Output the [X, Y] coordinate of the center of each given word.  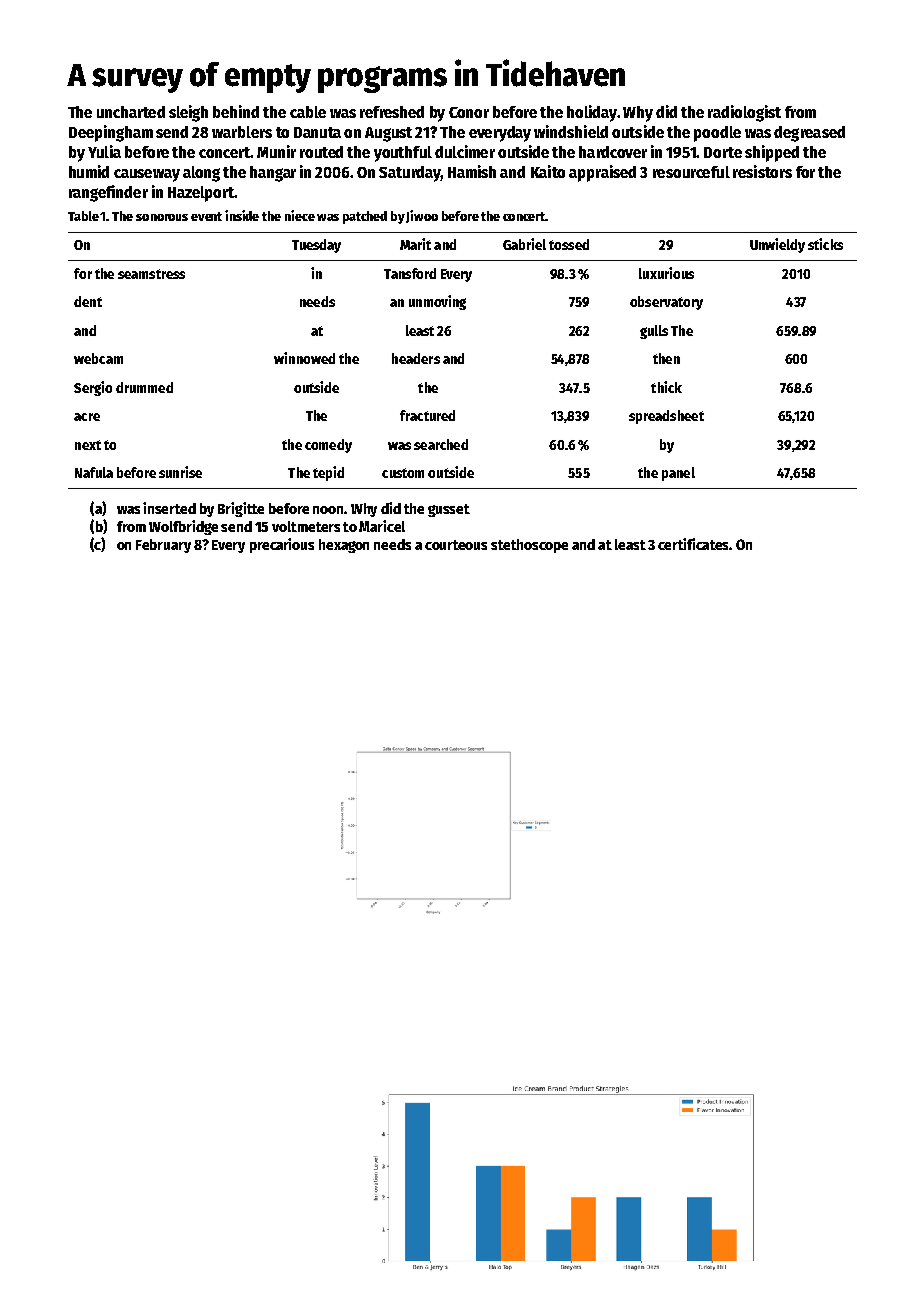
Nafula [94, 472]
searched [441, 444]
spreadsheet [666, 417]
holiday [592, 113]
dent [88, 301]
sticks [825, 244]
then [666, 358]
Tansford [410, 273]
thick [666, 387]
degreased [809, 134]
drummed [144, 387]
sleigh [188, 113]
